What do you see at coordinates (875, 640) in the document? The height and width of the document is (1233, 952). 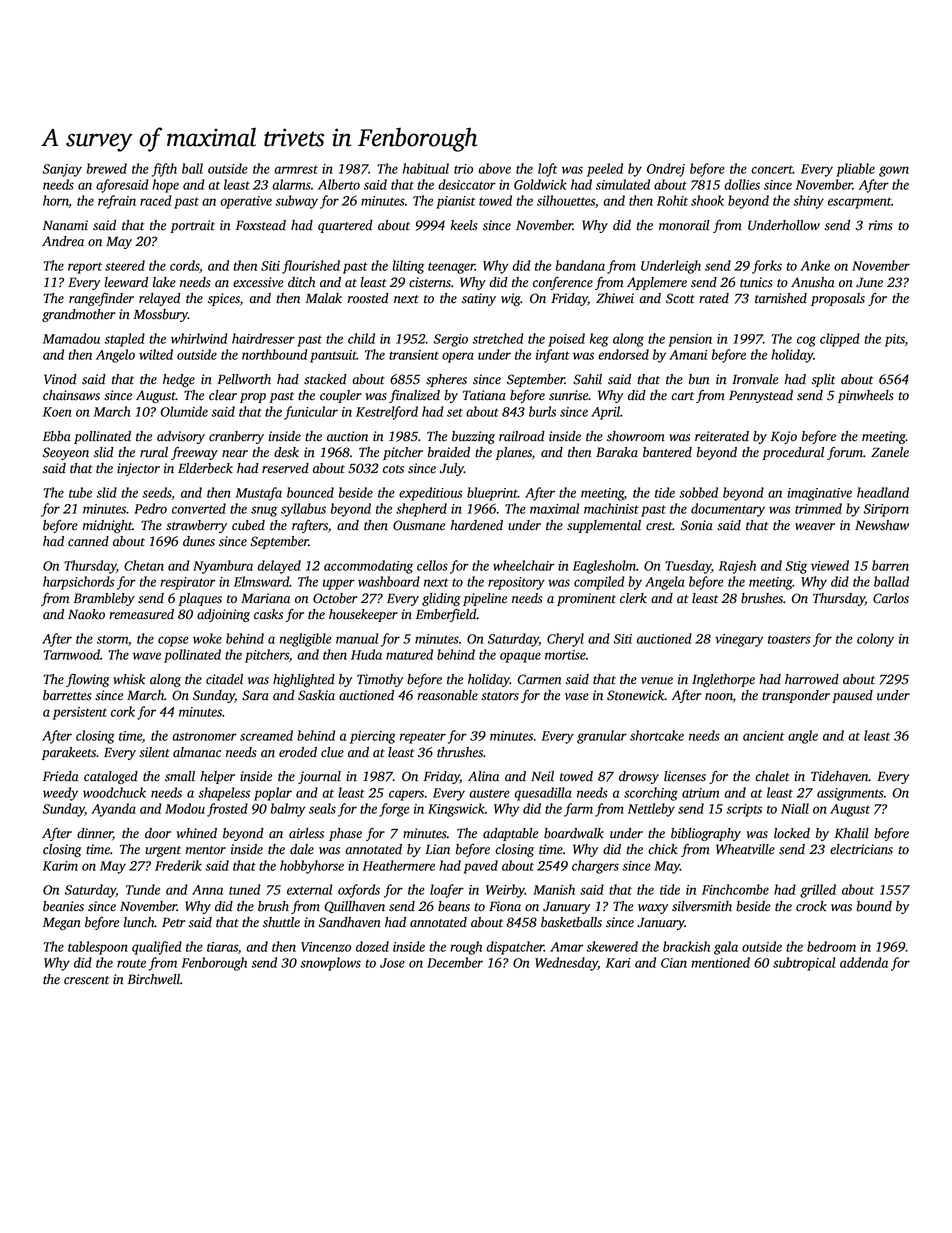 I see `colony` at bounding box center [875, 640].
